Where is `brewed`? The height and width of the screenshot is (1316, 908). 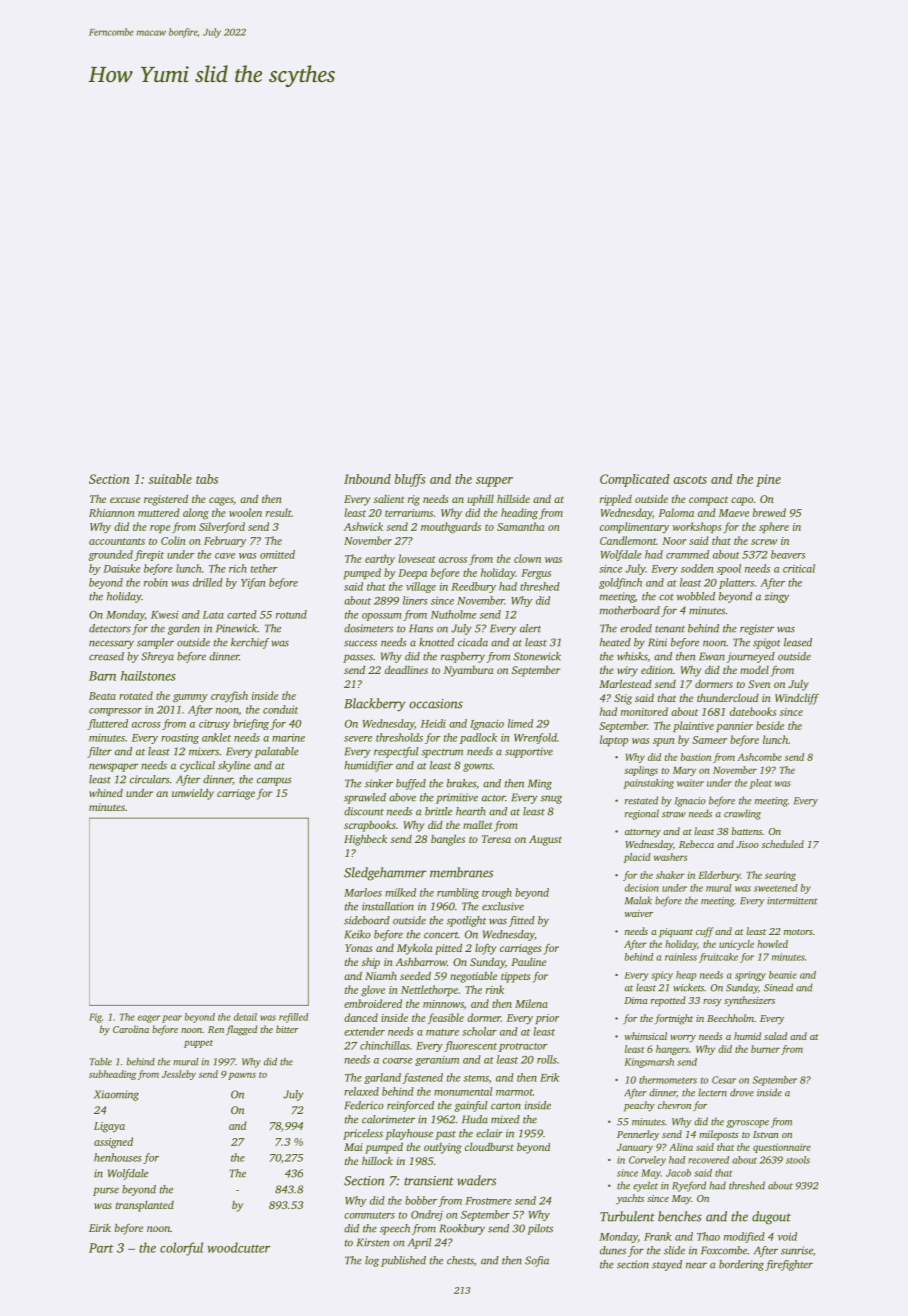 brewed is located at coordinates (769, 512).
